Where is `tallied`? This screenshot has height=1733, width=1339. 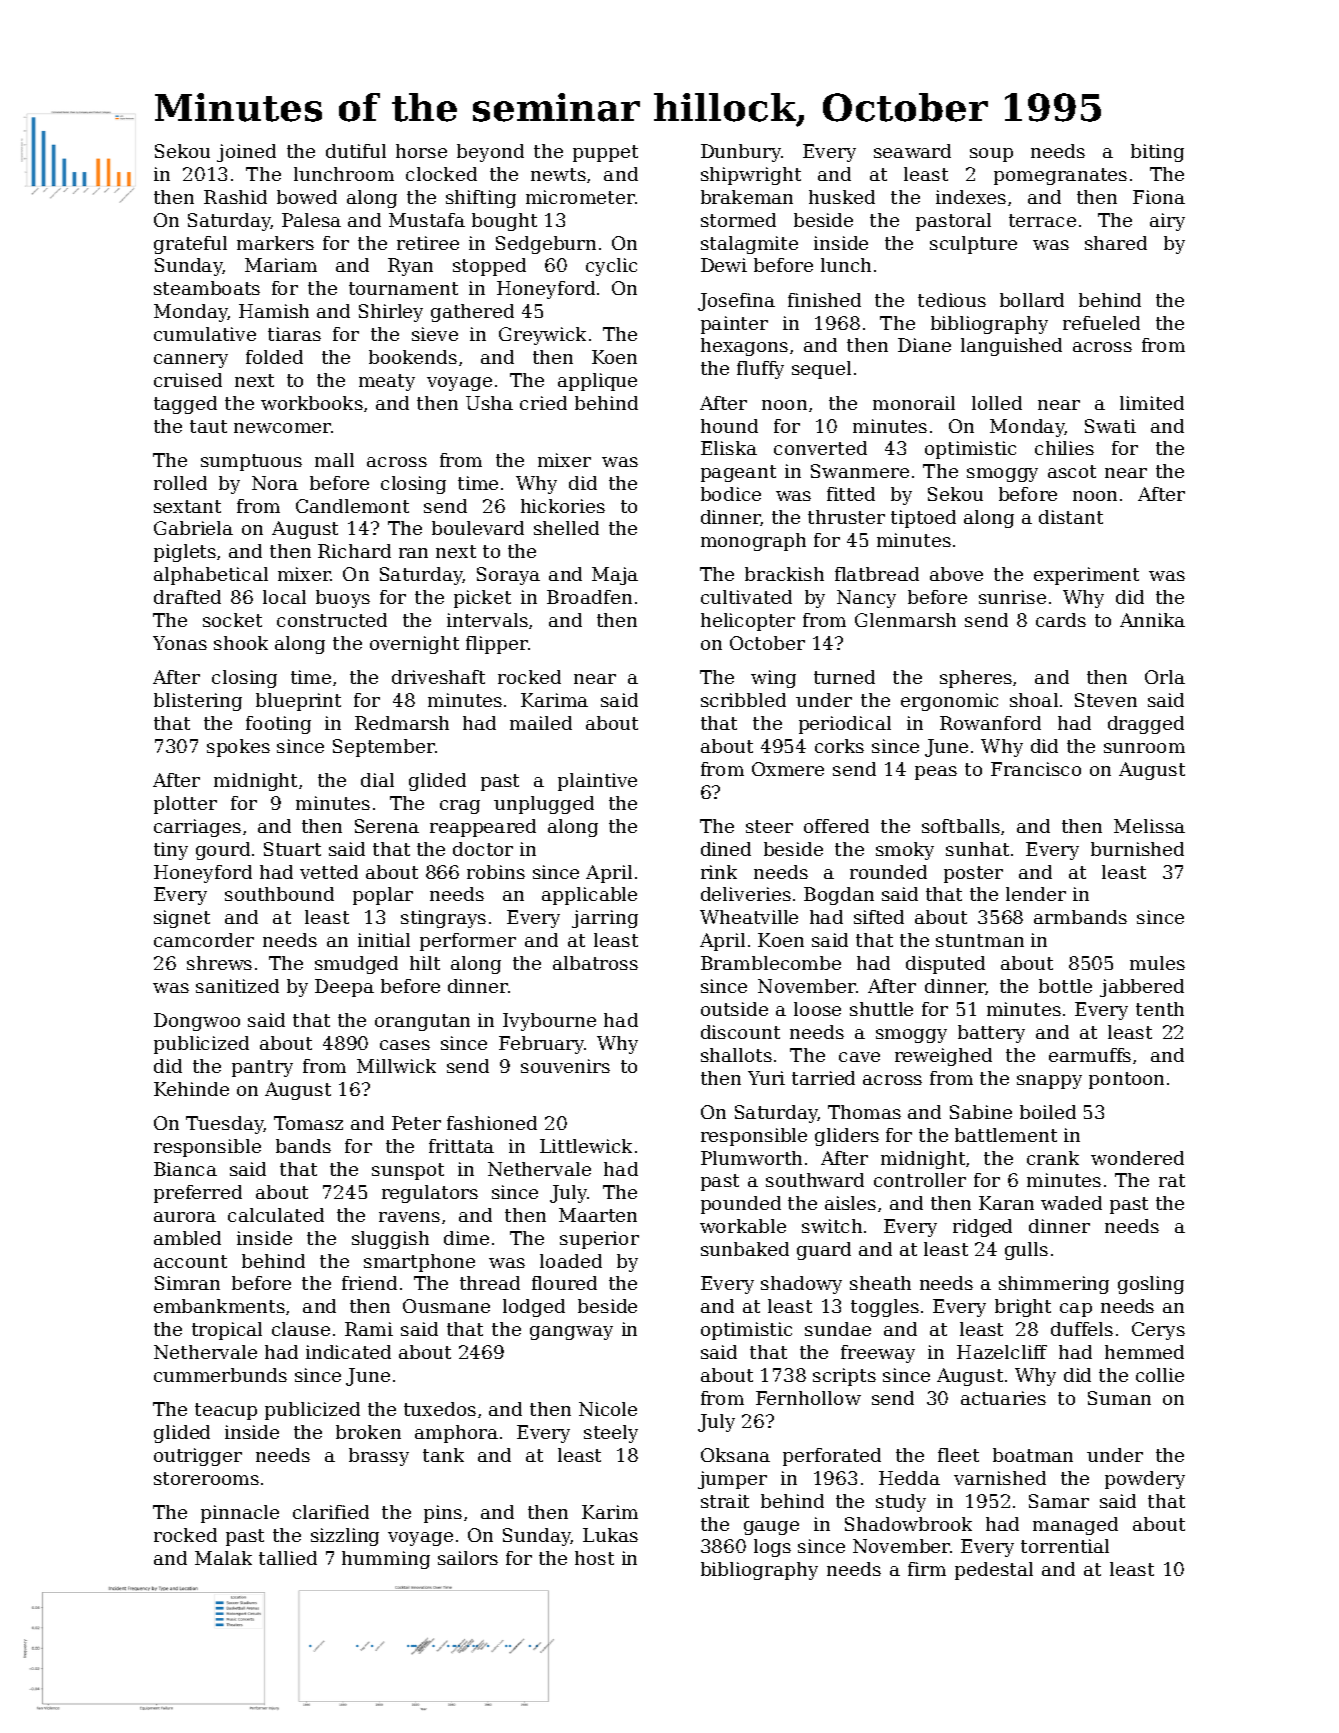
tallied is located at coordinates (288, 1558).
